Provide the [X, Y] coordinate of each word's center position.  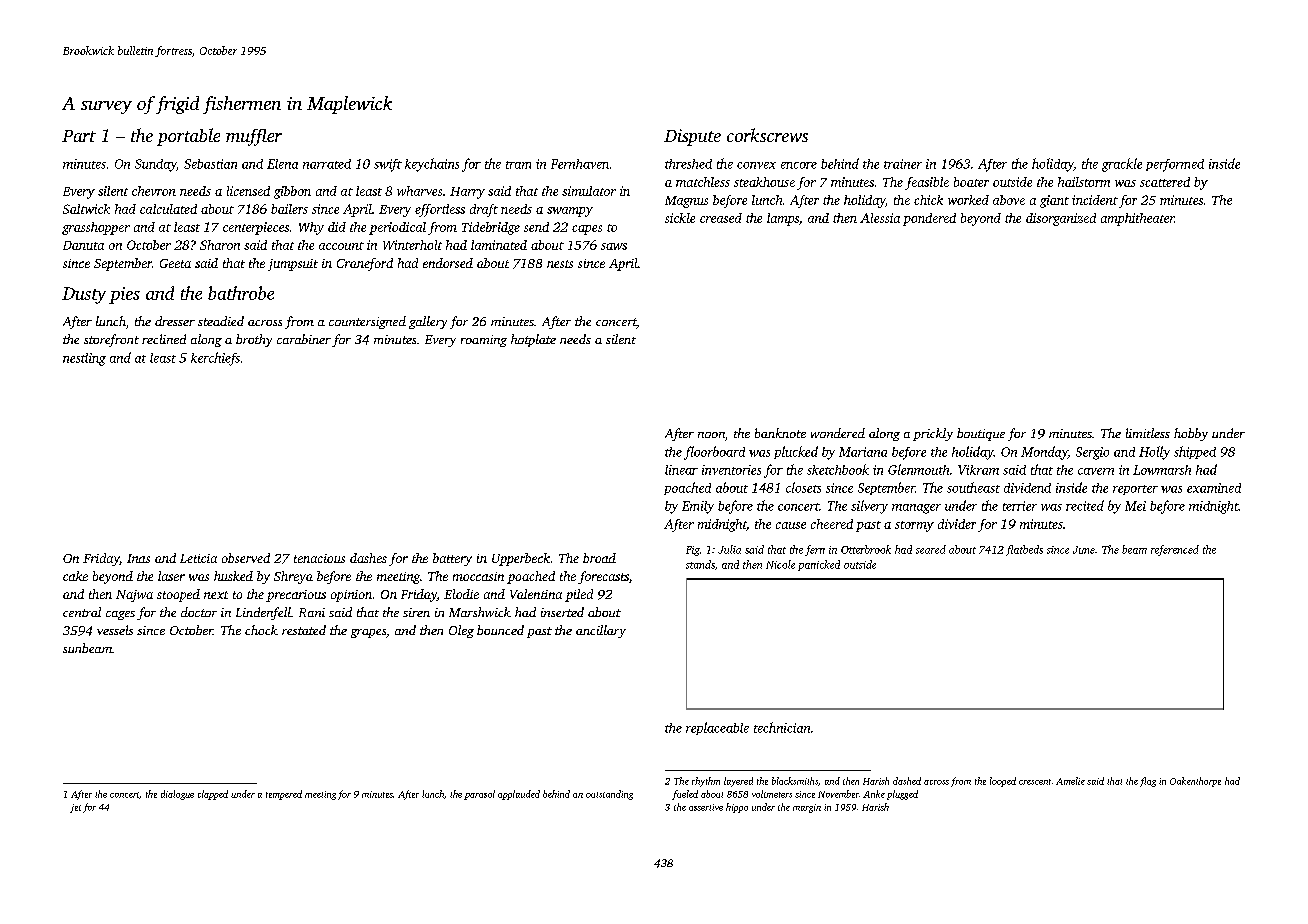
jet [75, 808]
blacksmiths [795, 781]
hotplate [533, 340]
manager [916, 509]
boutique [981, 434]
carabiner [304, 339]
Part [79, 136]
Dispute [692, 137]
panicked [819, 565]
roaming [484, 341]
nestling [84, 359]
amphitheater [1137, 219]
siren [416, 612]
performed [1175, 165]
